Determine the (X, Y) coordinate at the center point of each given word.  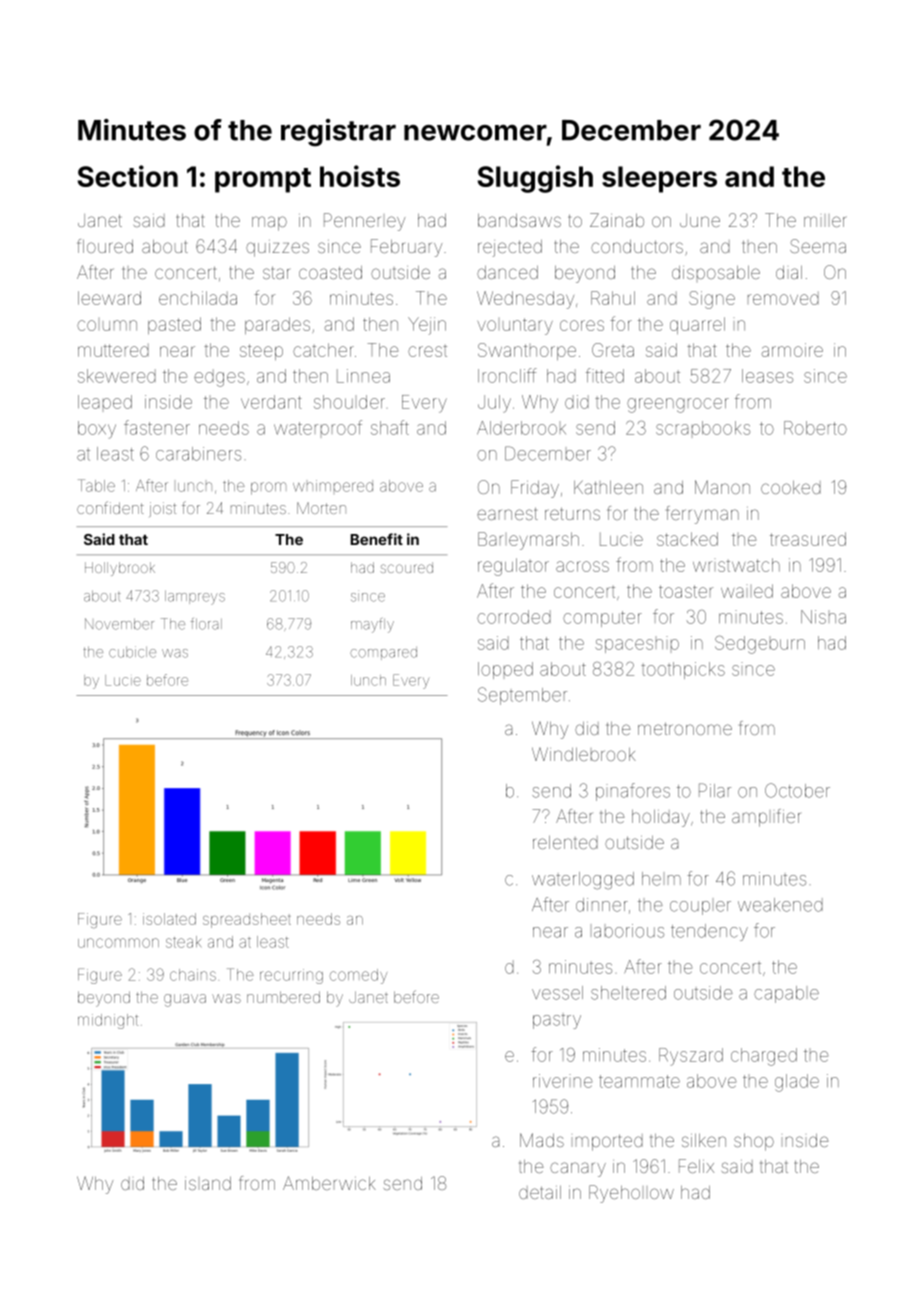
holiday (661, 818)
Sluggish (535, 179)
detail (540, 1192)
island (208, 1183)
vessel (557, 993)
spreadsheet (247, 920)
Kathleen (608, 487)
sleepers (659, 179)
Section (128, 176)
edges (219, 378)
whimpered (333, 486)
